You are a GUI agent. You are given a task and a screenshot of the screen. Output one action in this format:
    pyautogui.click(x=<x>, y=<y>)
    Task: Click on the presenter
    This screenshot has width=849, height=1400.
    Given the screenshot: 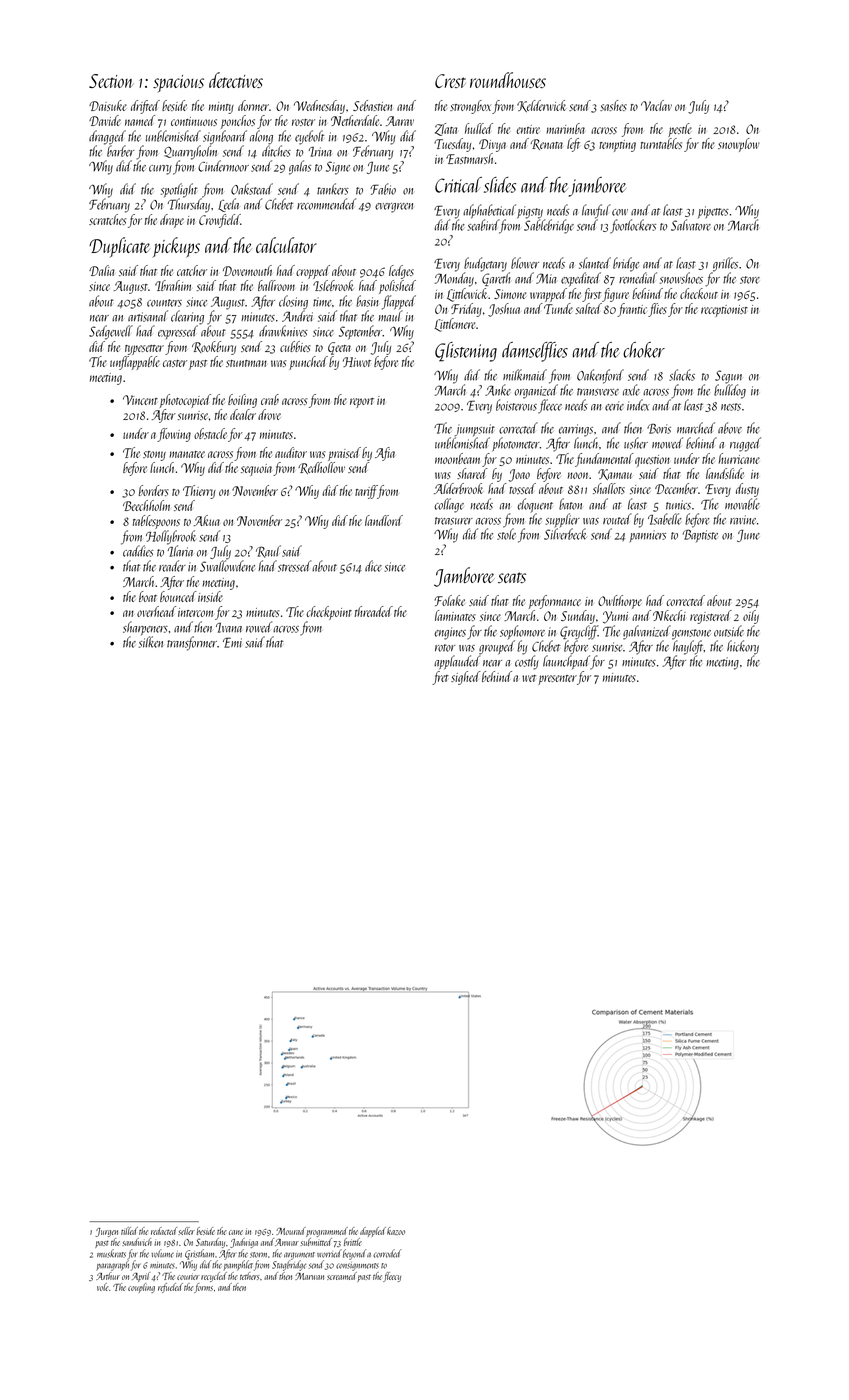 What is the action you would take?
    pyautogui.click(x=557, y=680)
